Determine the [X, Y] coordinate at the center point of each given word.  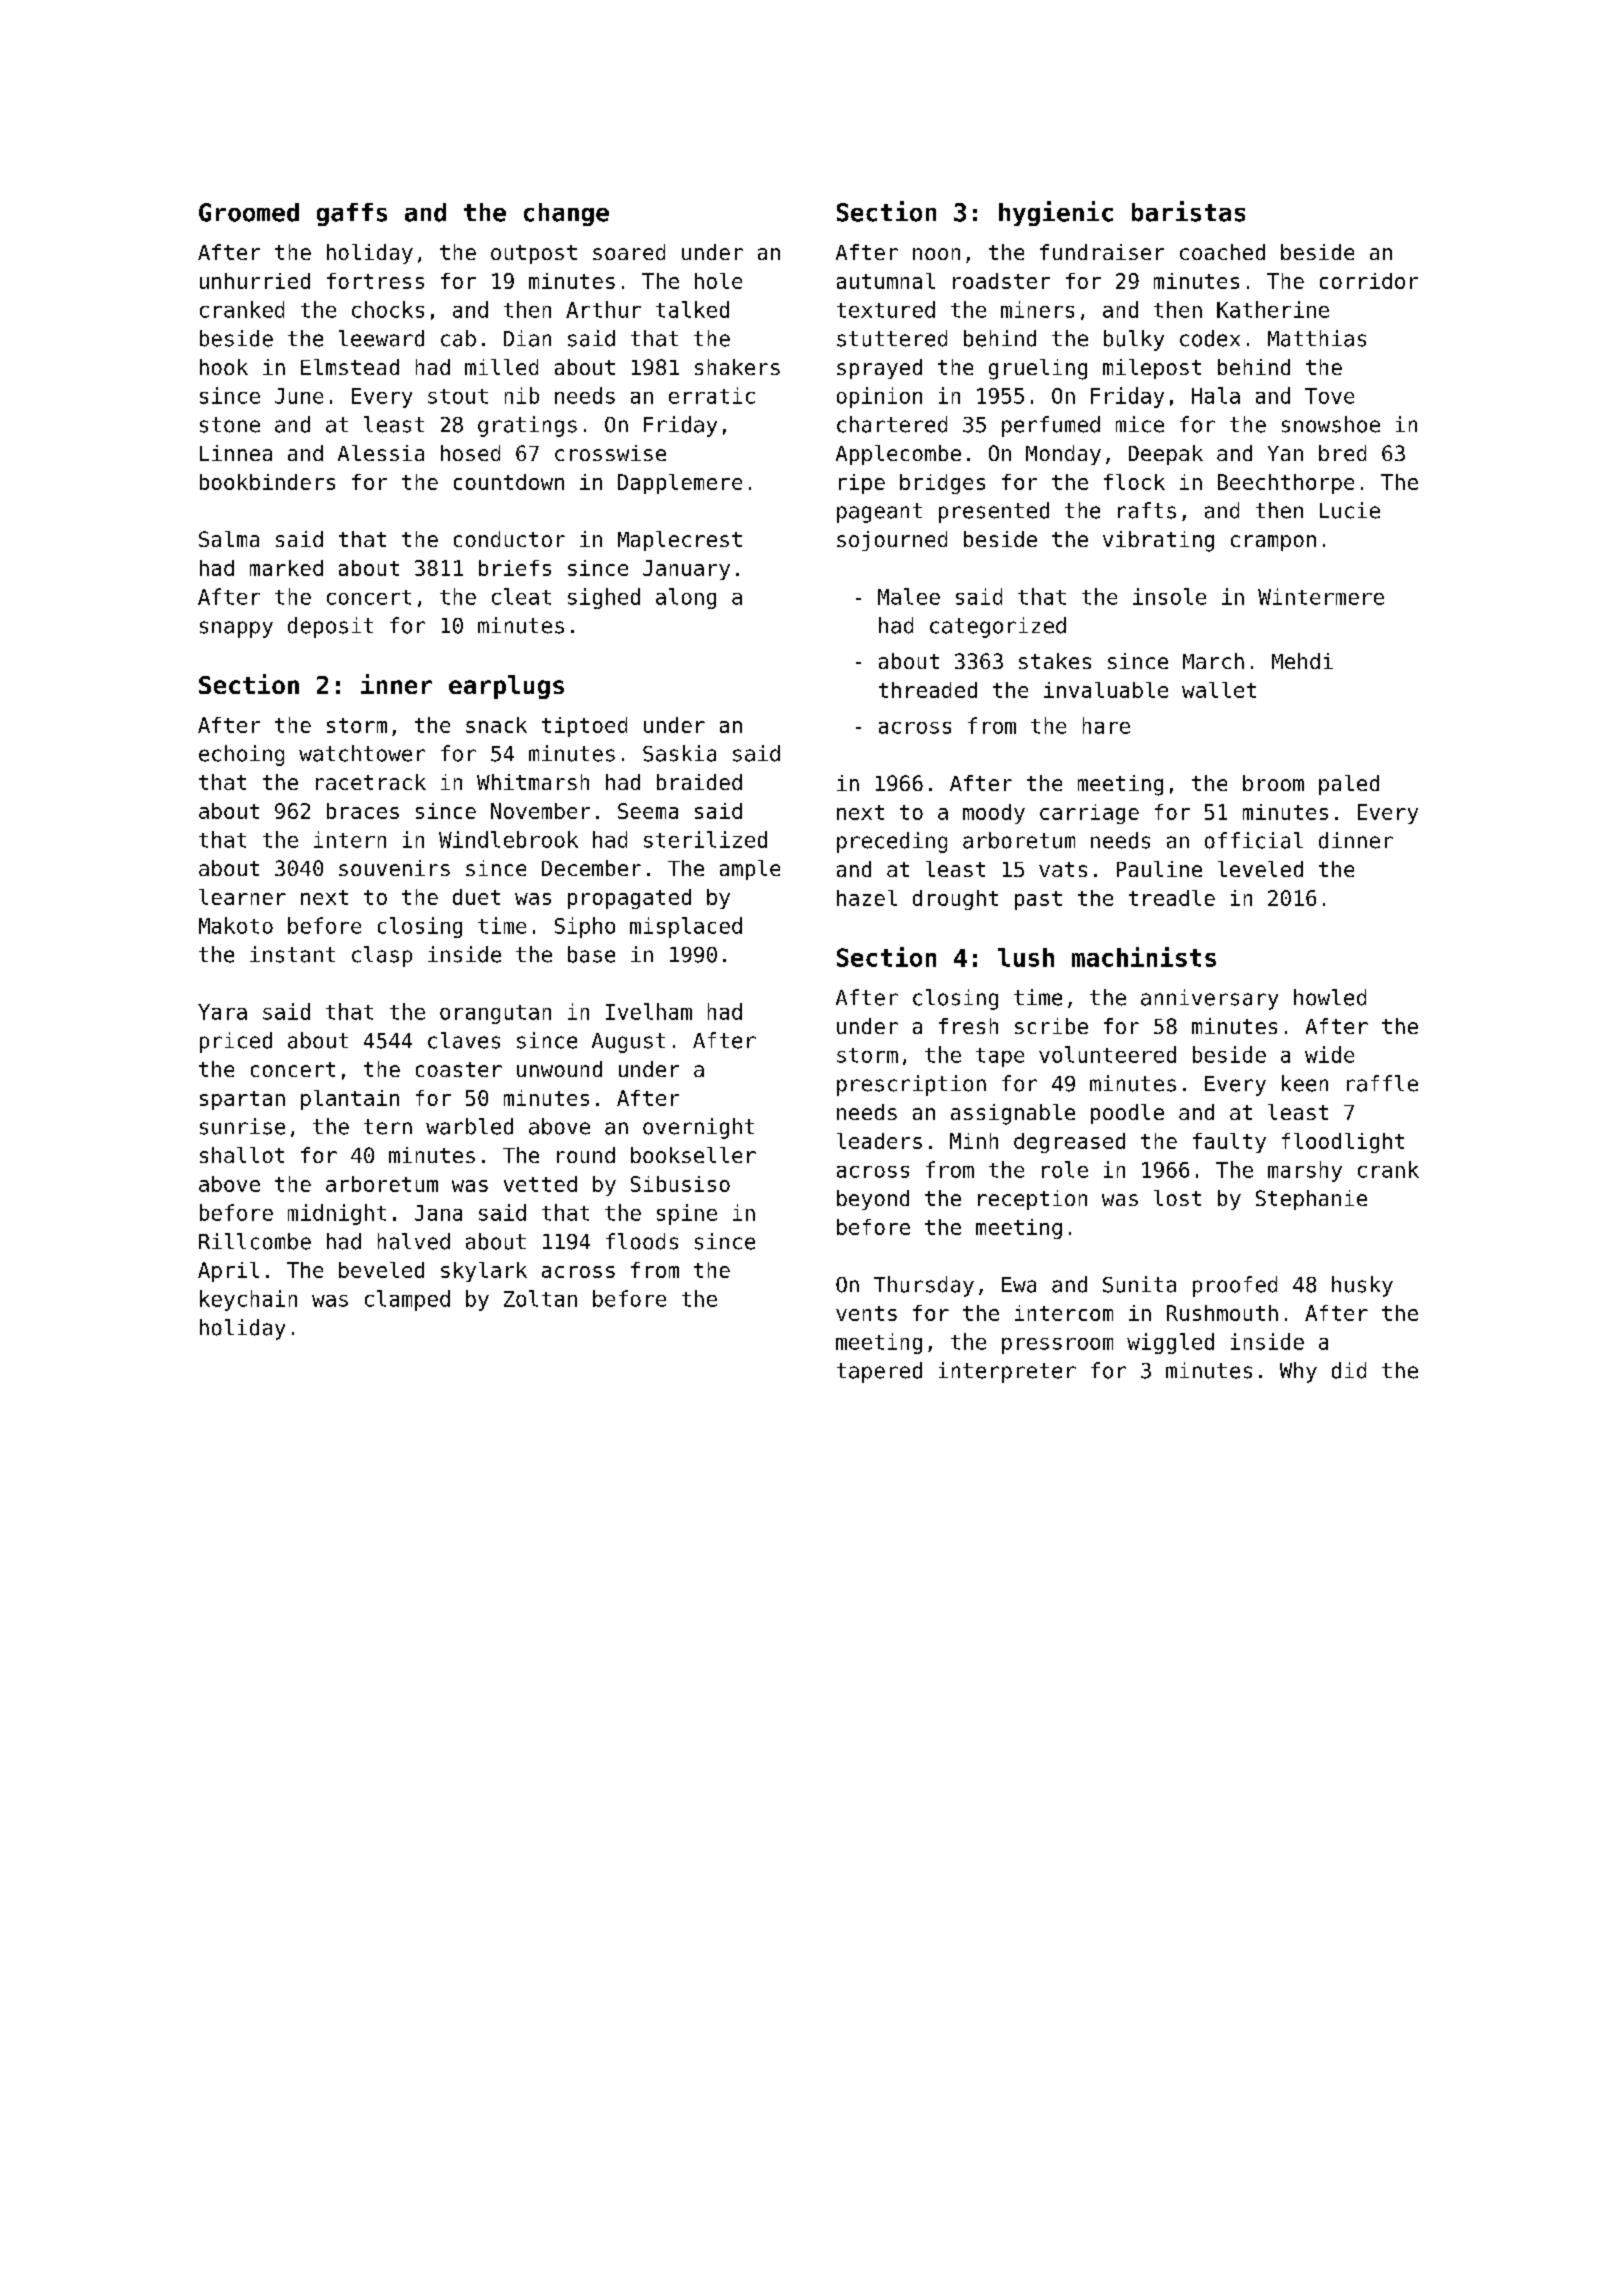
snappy [236, 629]
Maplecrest [680, 541]
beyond [873, 1200]
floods [642, 1241]
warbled [469, 1126]
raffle [1382, 1083]
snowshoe [1331, 424]
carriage [1089, 814]
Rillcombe [255, 1241]
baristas [1188, 211]
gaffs [352, 214]
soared [629, 252]
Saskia [679, 753]
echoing [241, 755]
